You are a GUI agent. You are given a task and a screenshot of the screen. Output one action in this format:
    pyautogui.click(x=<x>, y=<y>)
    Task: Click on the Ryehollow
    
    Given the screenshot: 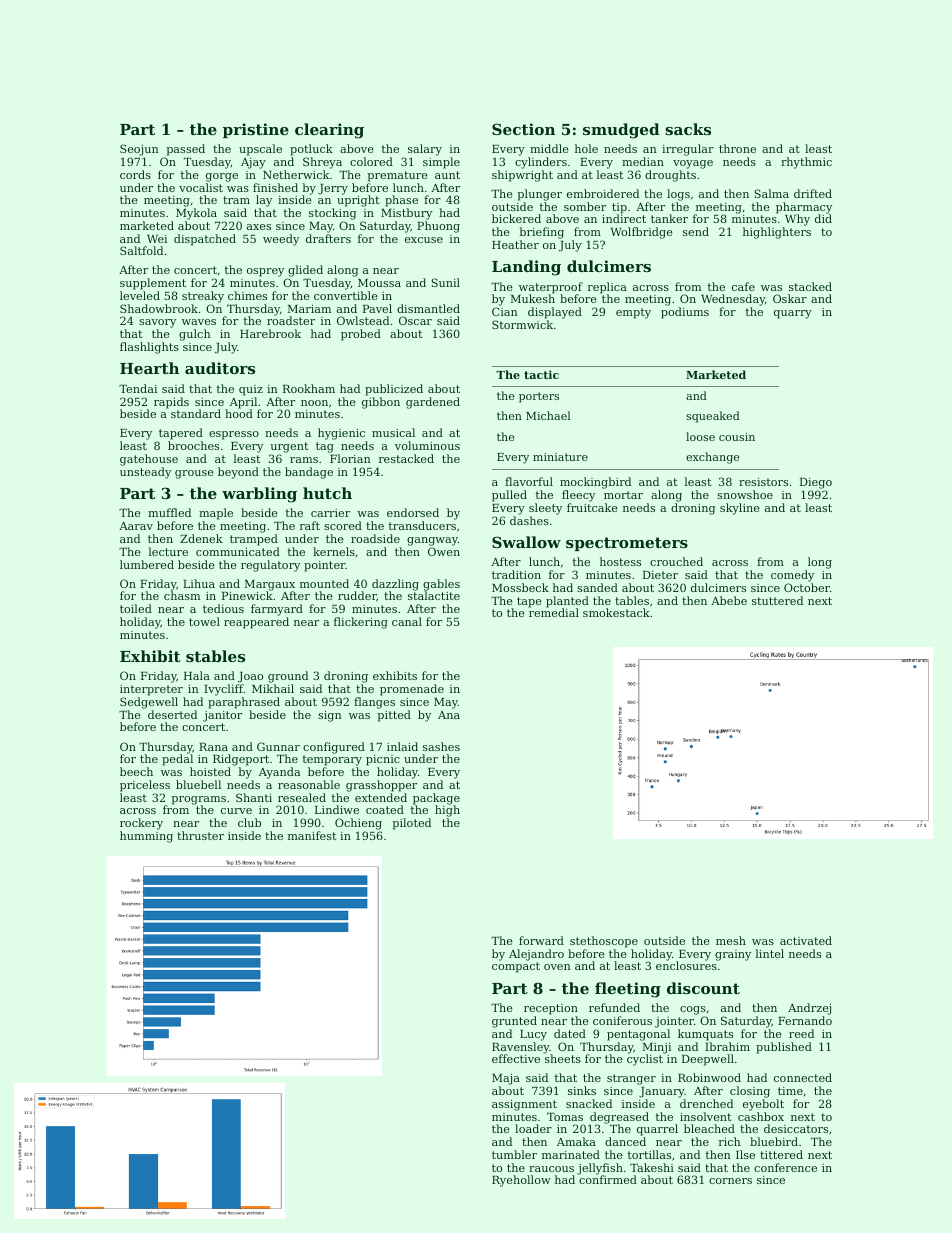 What is the action you would take?
    pyautogui.click(x=521, y=1181)
